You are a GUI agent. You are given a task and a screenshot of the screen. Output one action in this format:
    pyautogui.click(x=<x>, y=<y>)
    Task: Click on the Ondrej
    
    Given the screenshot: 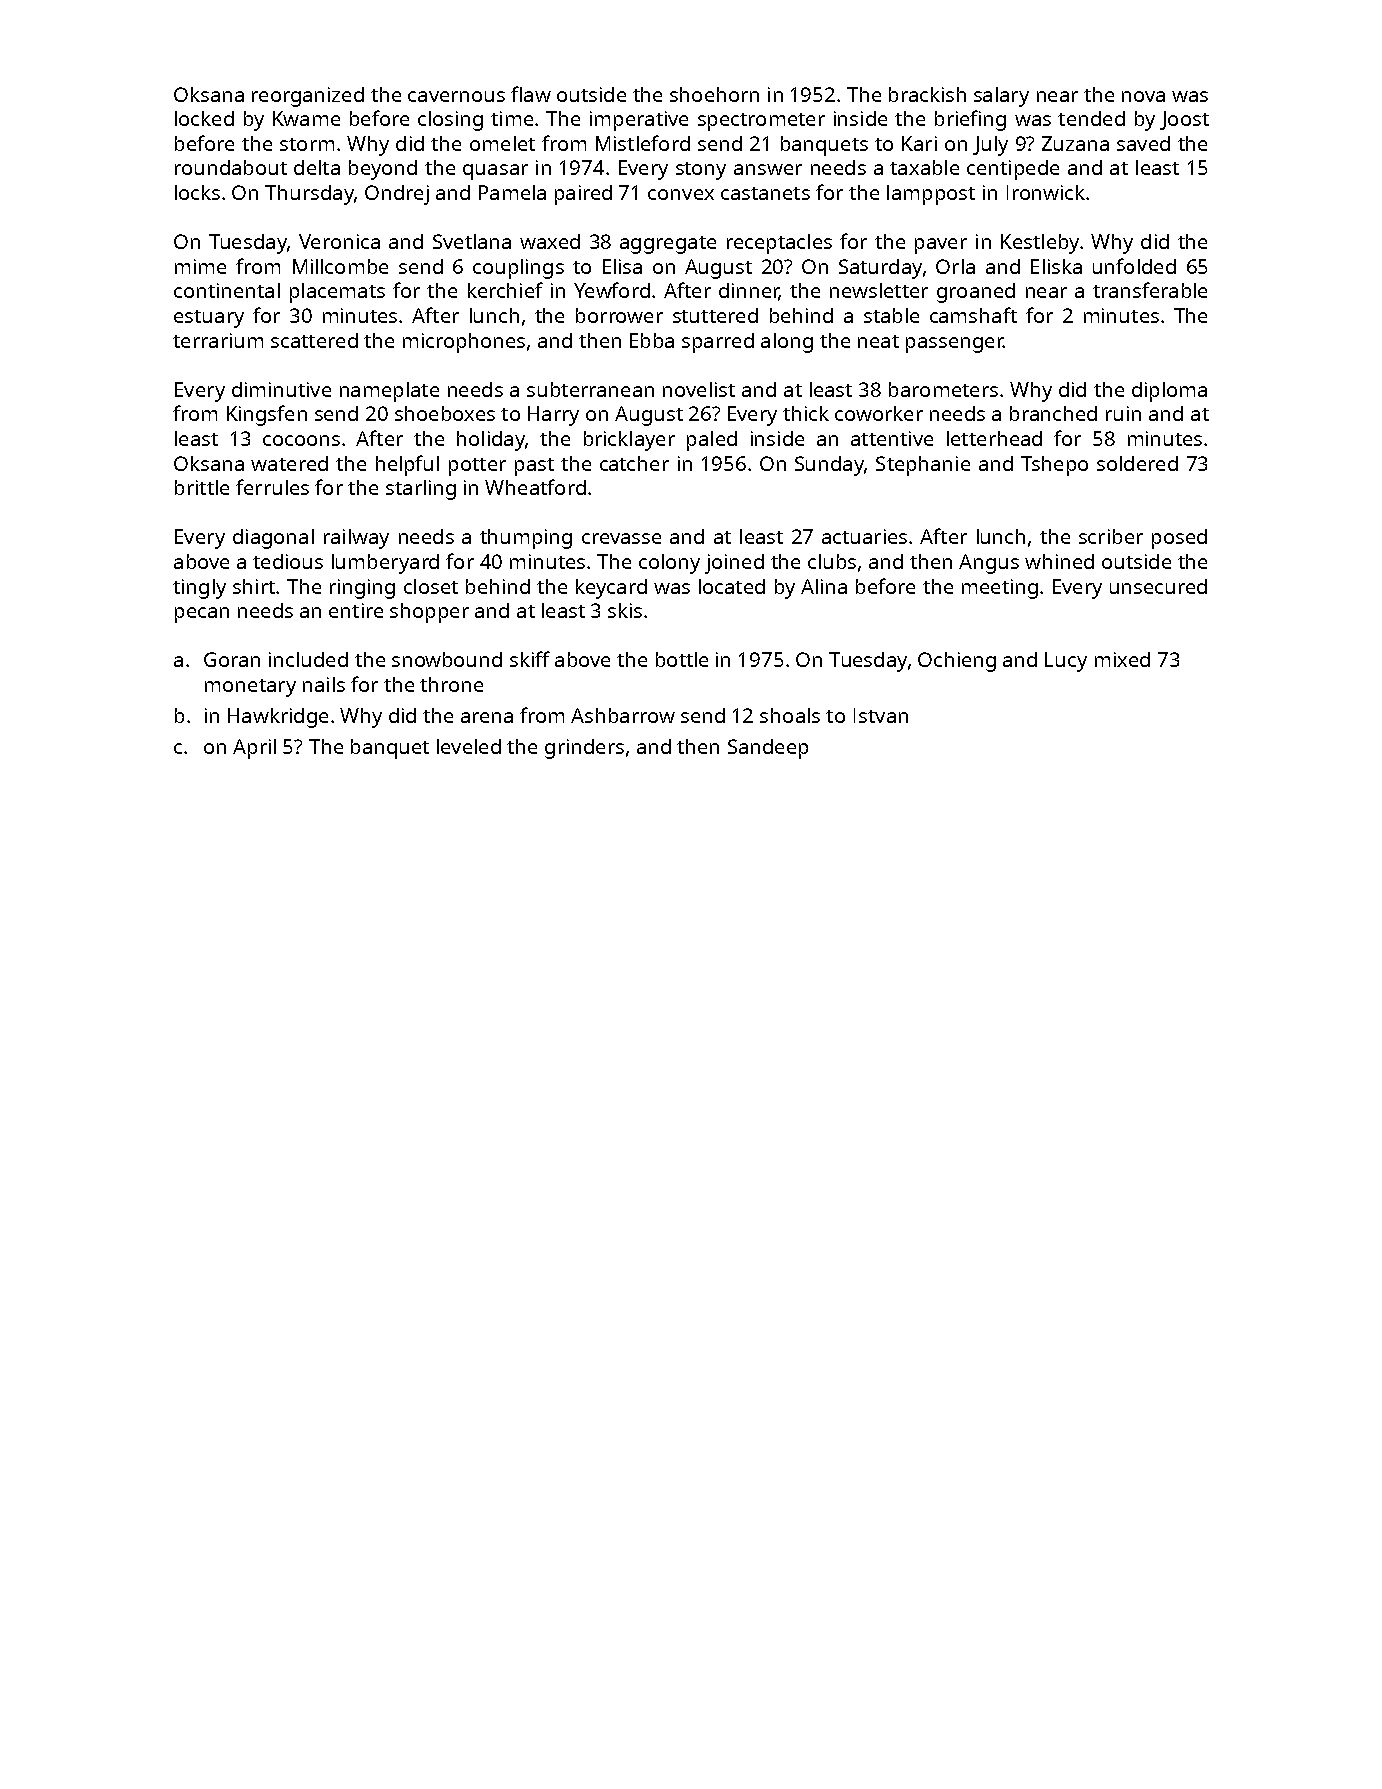 What is the action you would take?
    pyautogui.click(x=397, y=195)
